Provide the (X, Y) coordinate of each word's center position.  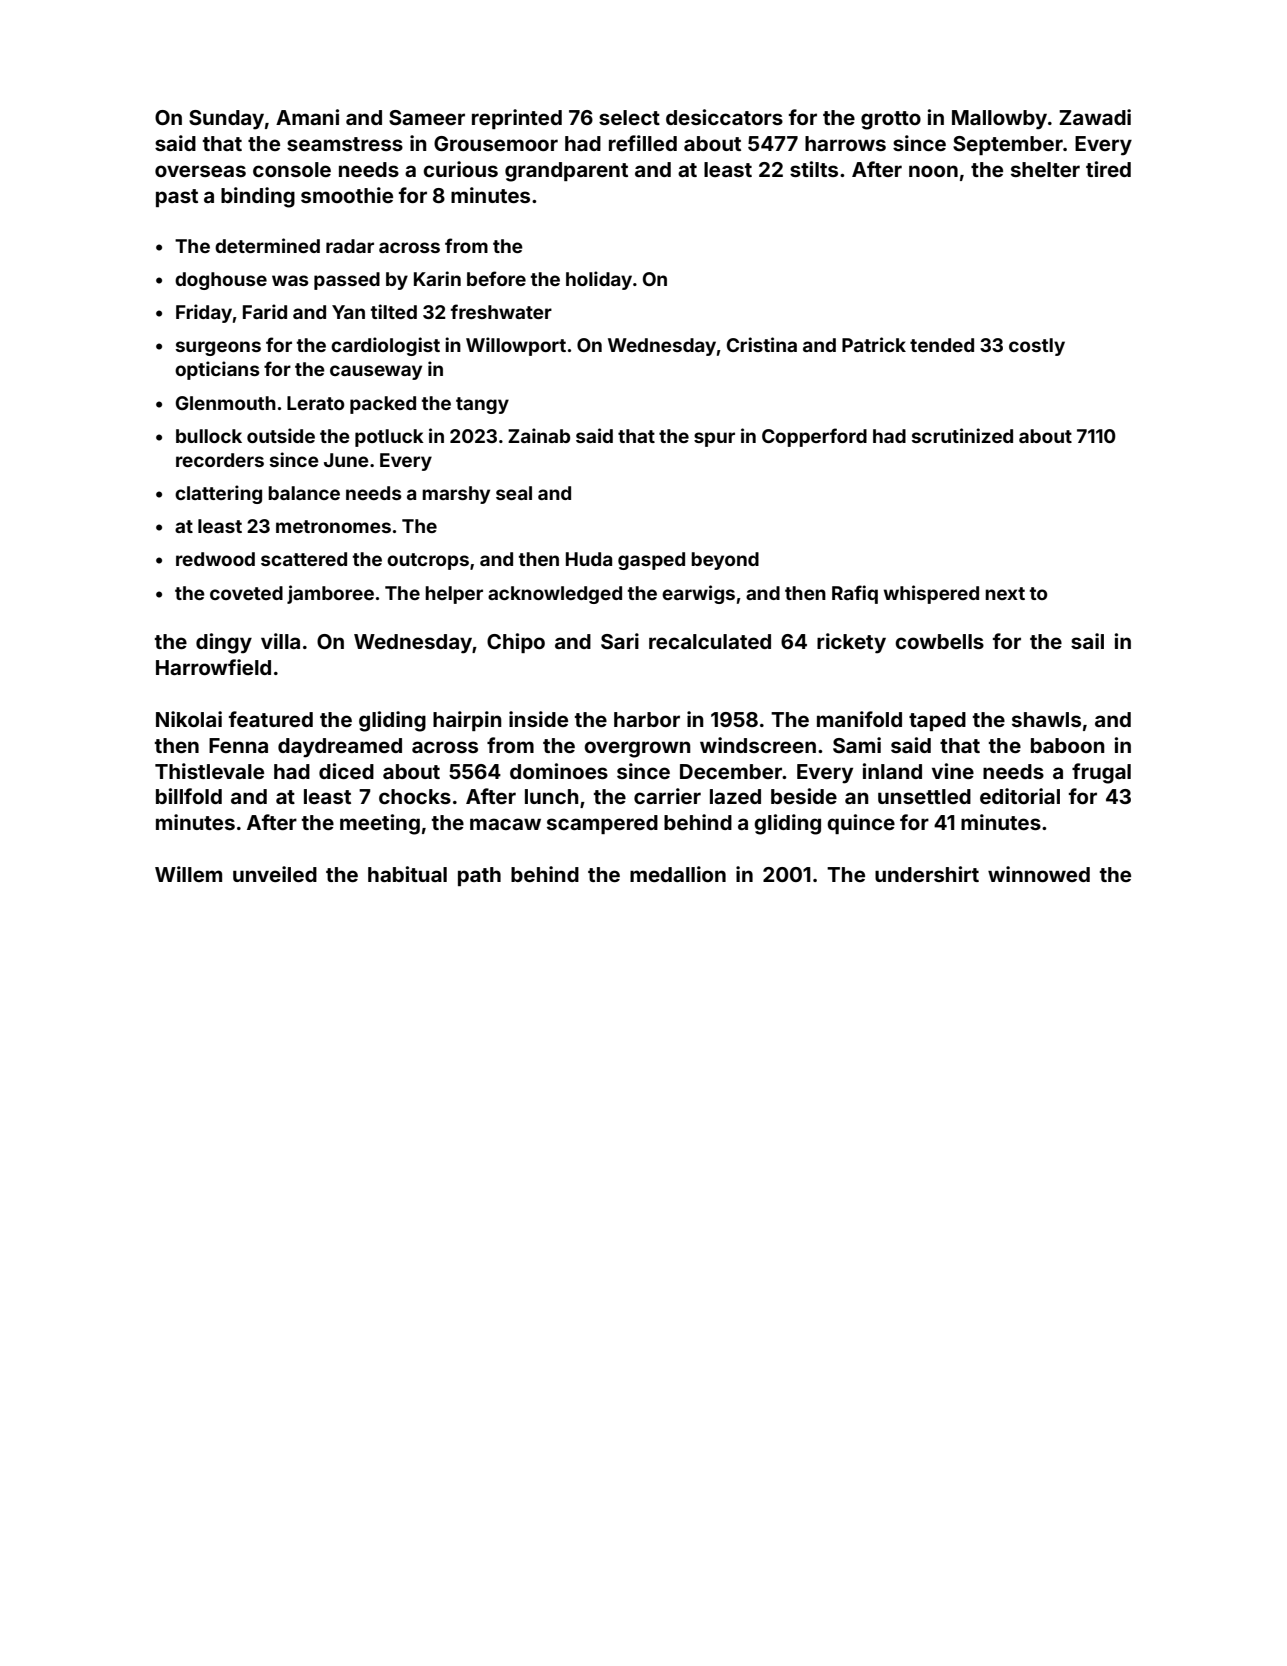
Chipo (516, 643)
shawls (1046, 719)
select (629, 117)
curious (460, 169)
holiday (599, 280)
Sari (620, 641)
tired (1108, 169)
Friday (204, 313)
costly (1037, 347)
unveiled (275, 874)
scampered (602, 824)
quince (861, 824)
